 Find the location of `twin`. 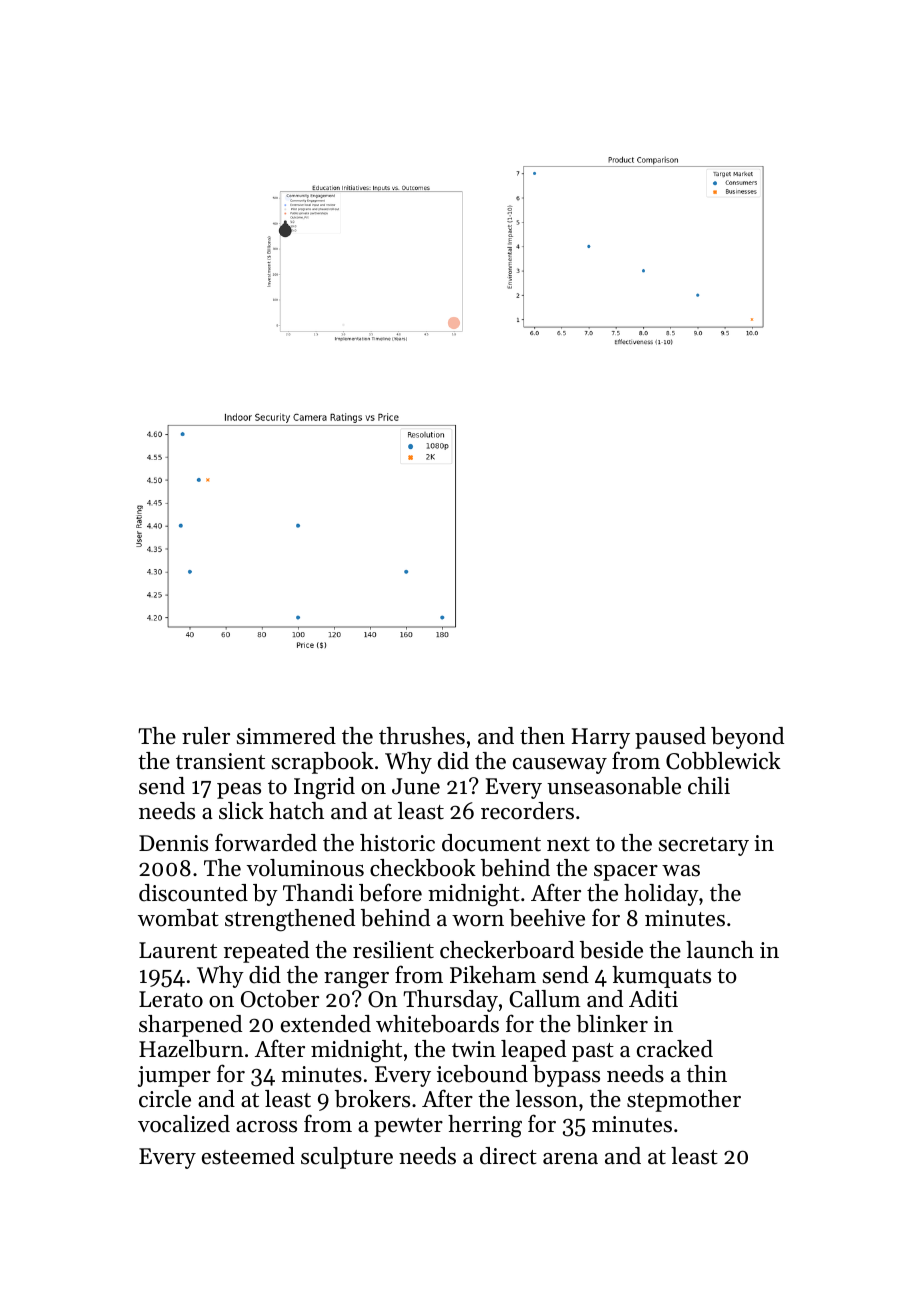

twin is located at coordinates (474, 1049).
